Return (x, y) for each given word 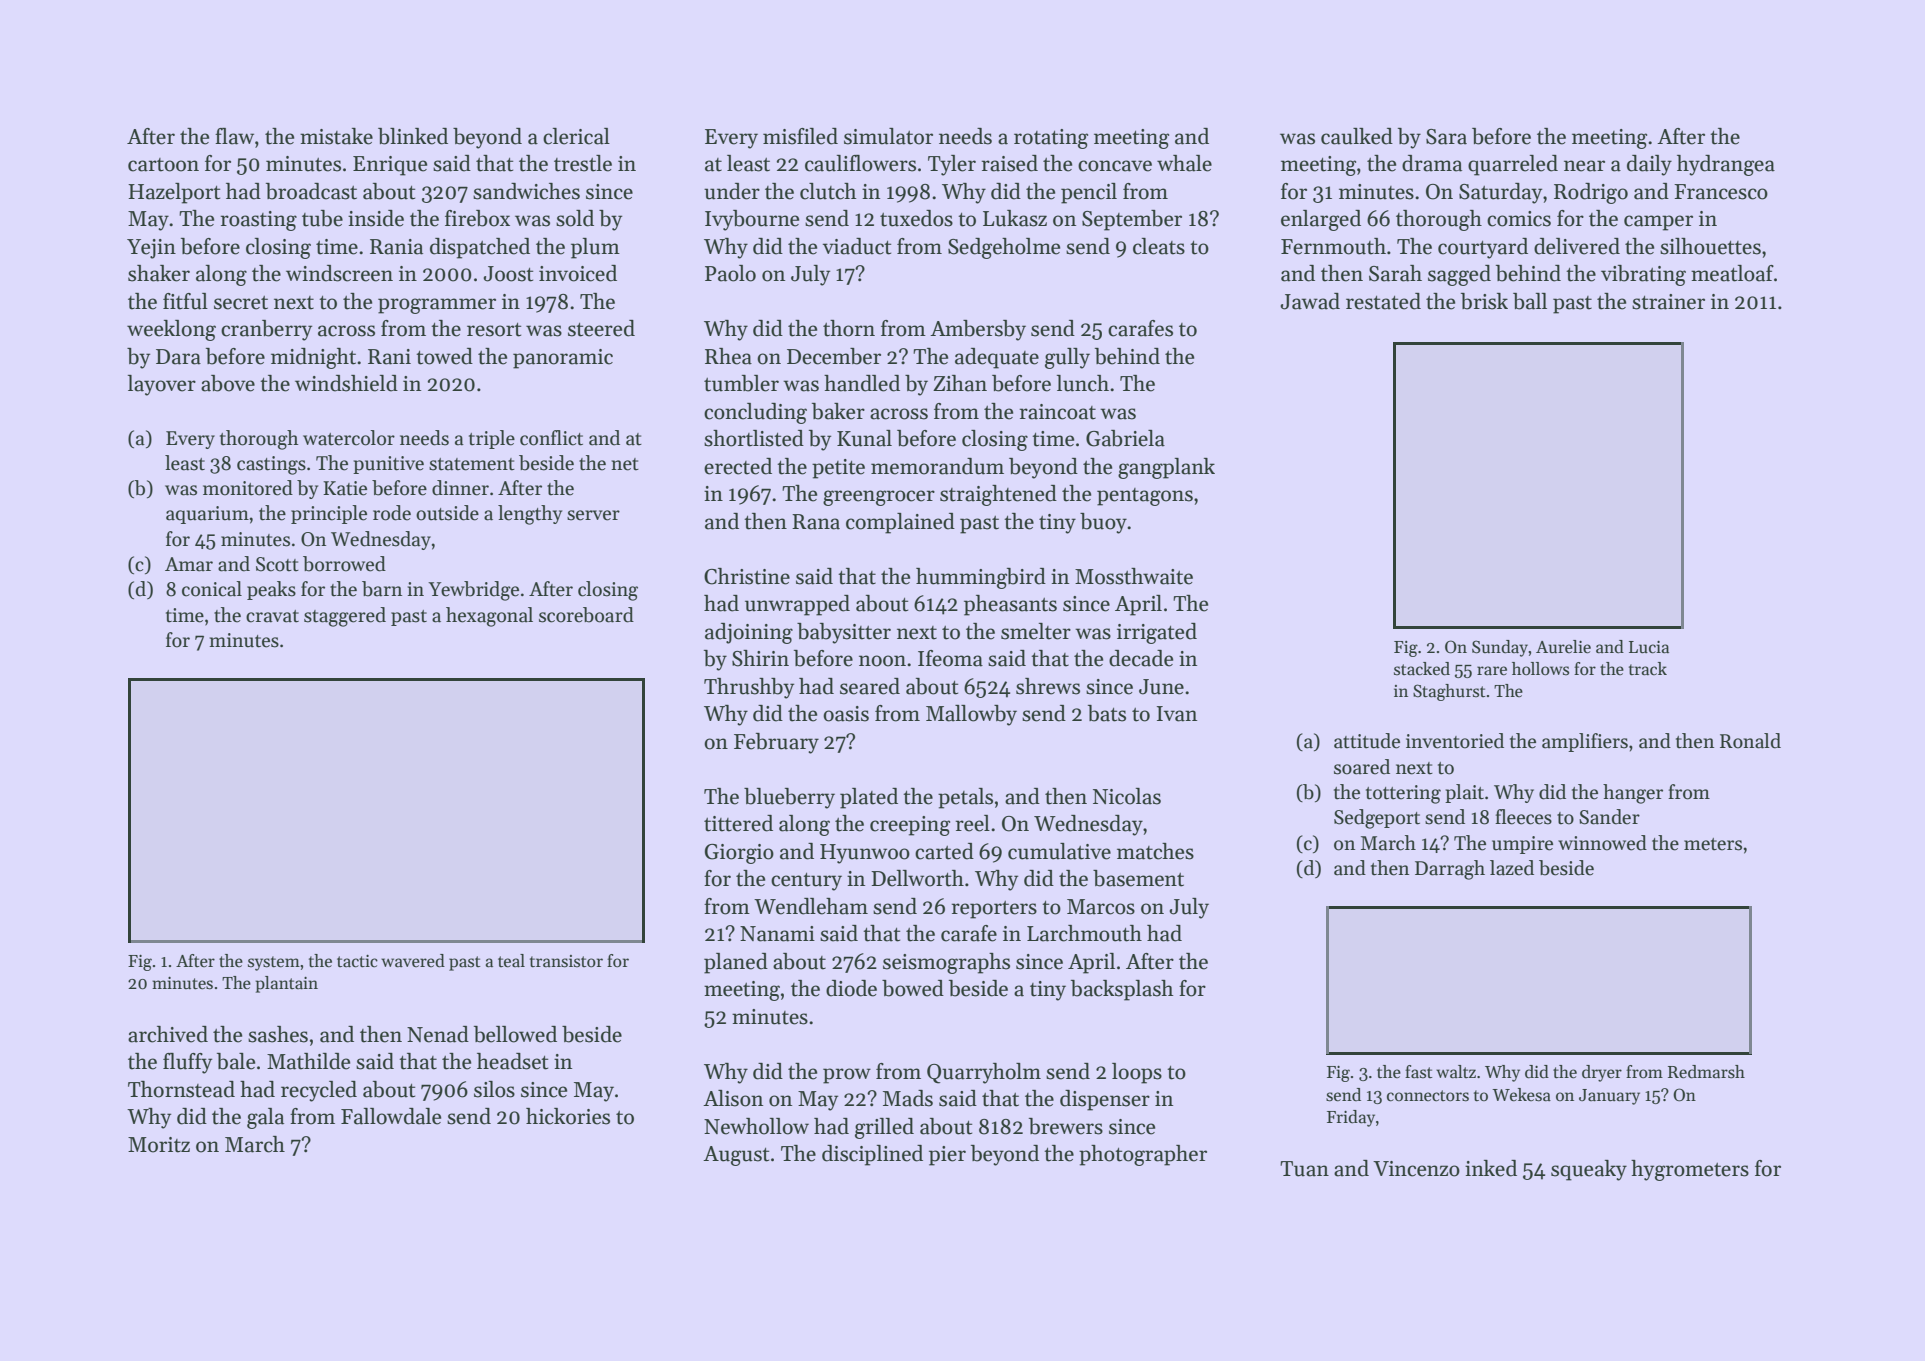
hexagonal (489, 617)
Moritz (159, 1145)
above (228, 383)
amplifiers (1585, 742)
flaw (234, 136)
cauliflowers (860, 163)
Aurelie (1563, 647)
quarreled (1513, 165)
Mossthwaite (1134, 576)
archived (168, 1034)
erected (738, 466)
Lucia (1649, 647)
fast (1419, 1071)
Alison (733, 1098)
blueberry (789, 798)
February (776, 743)
